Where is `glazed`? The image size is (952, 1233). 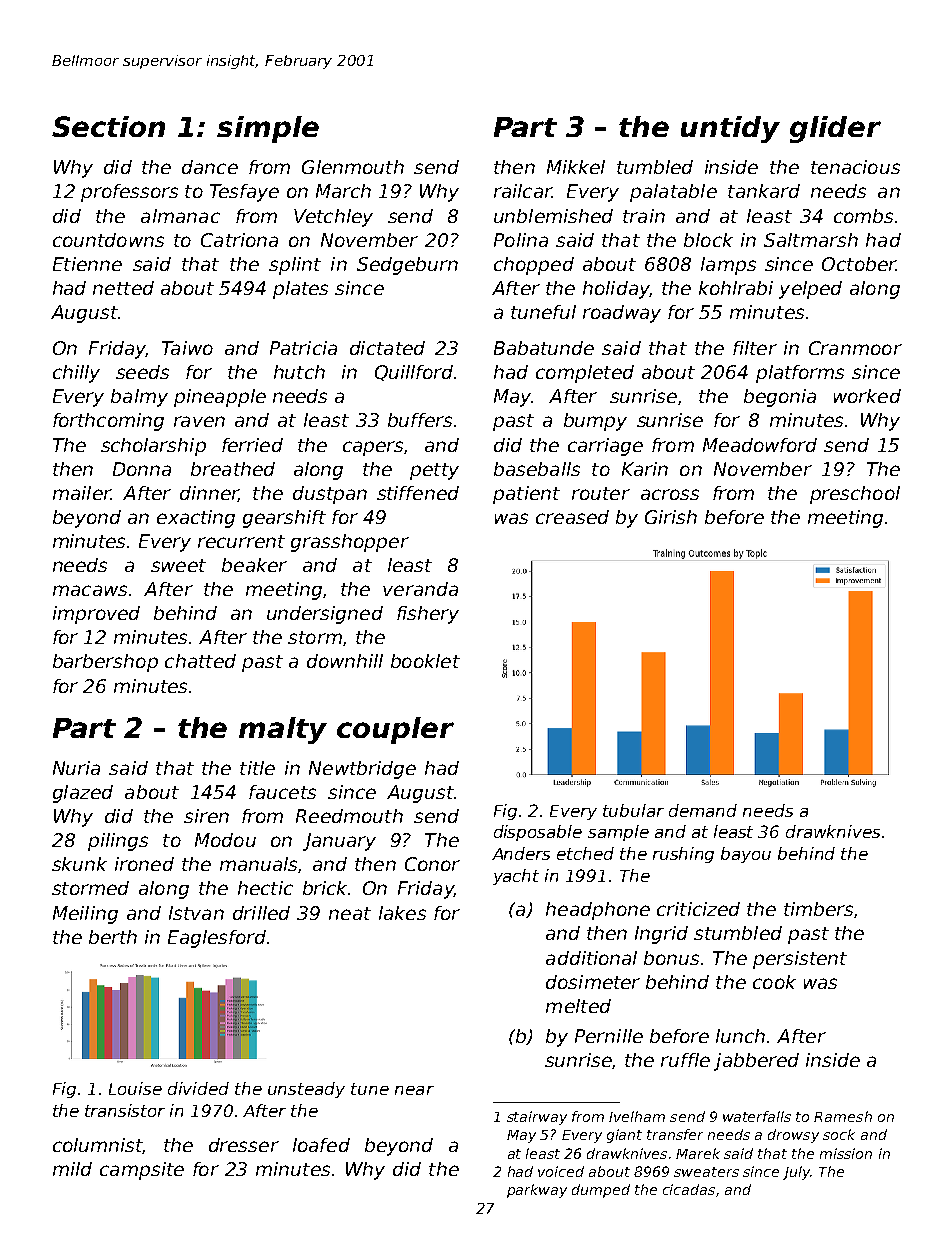
glazed is located at coordinates (83, 794).
